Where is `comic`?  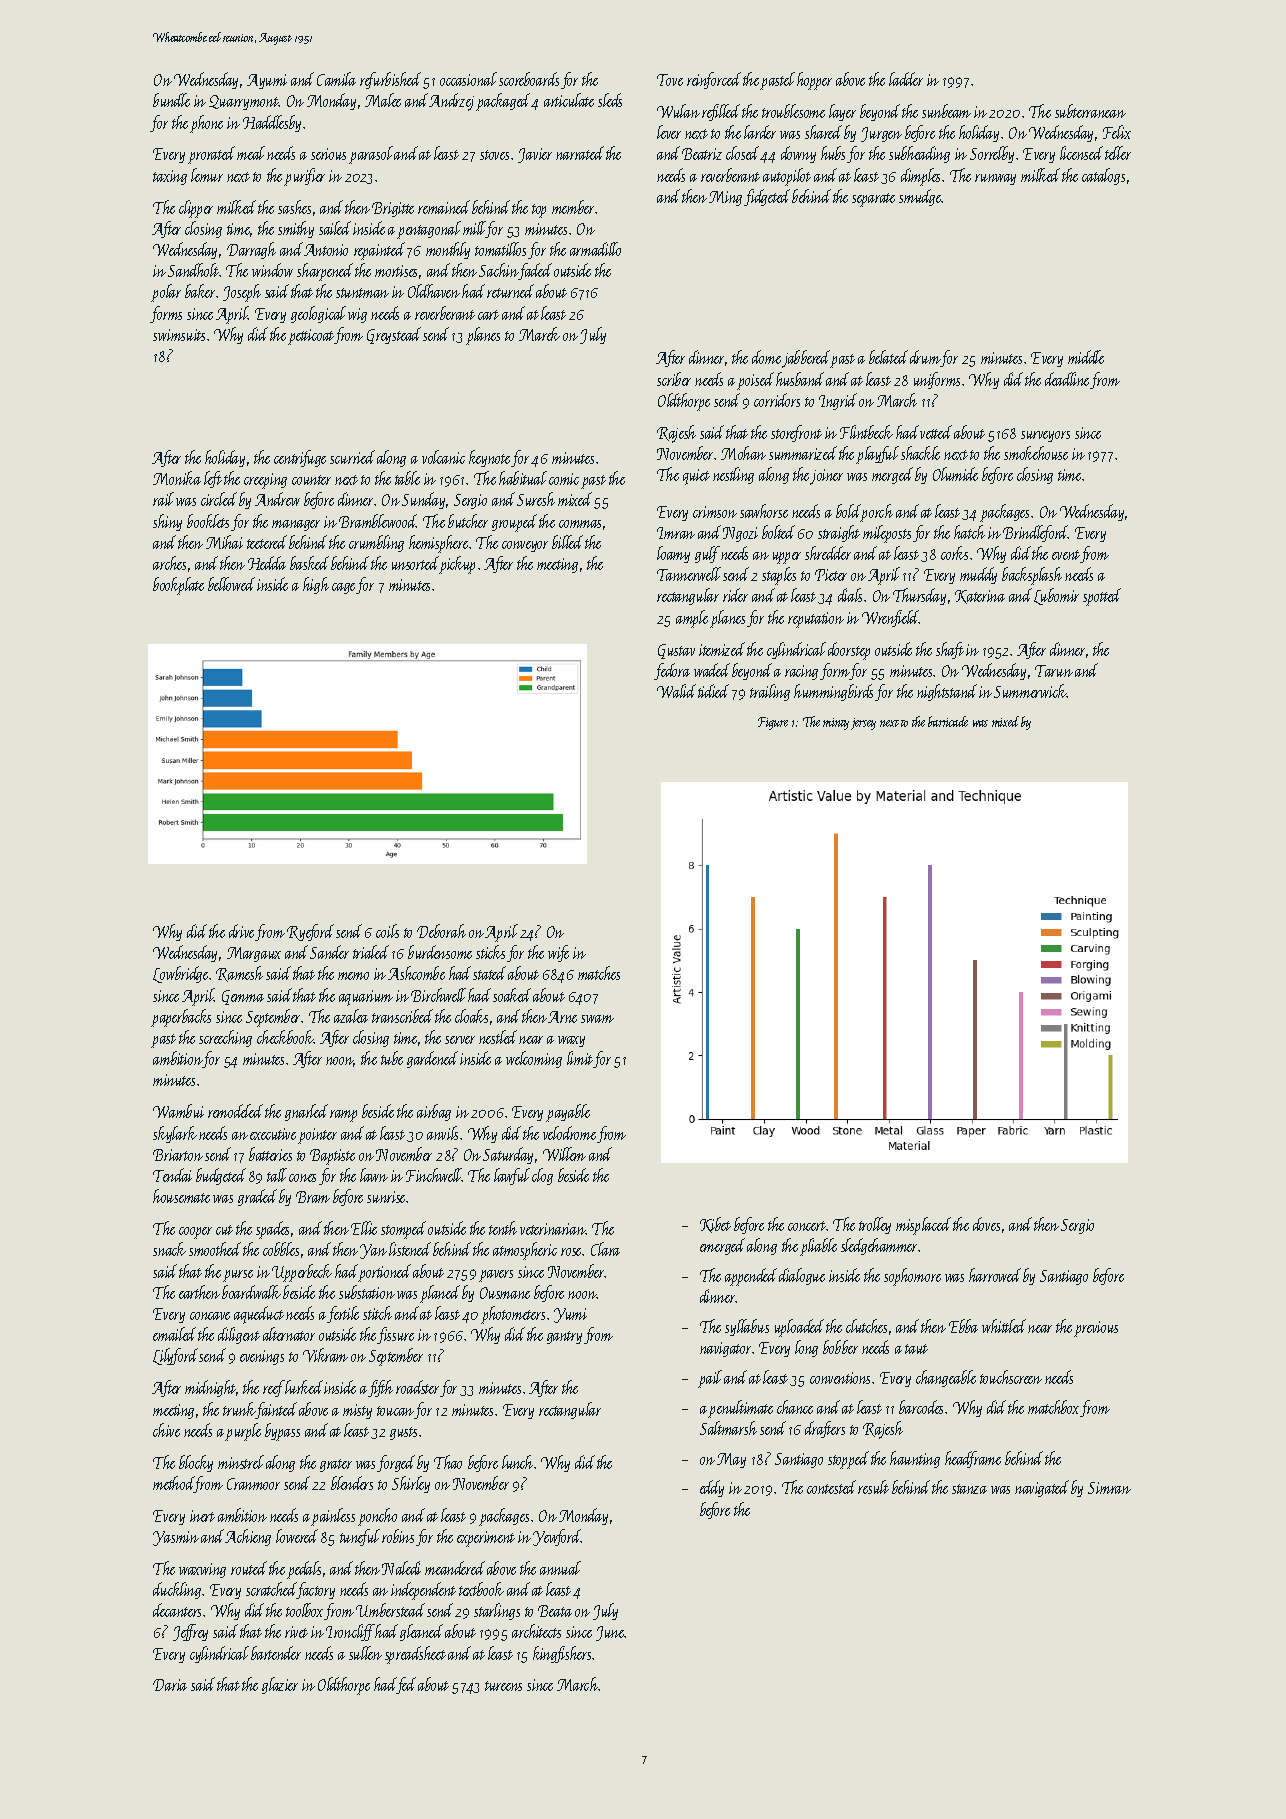 comic is located at coordinates (564, 479).
